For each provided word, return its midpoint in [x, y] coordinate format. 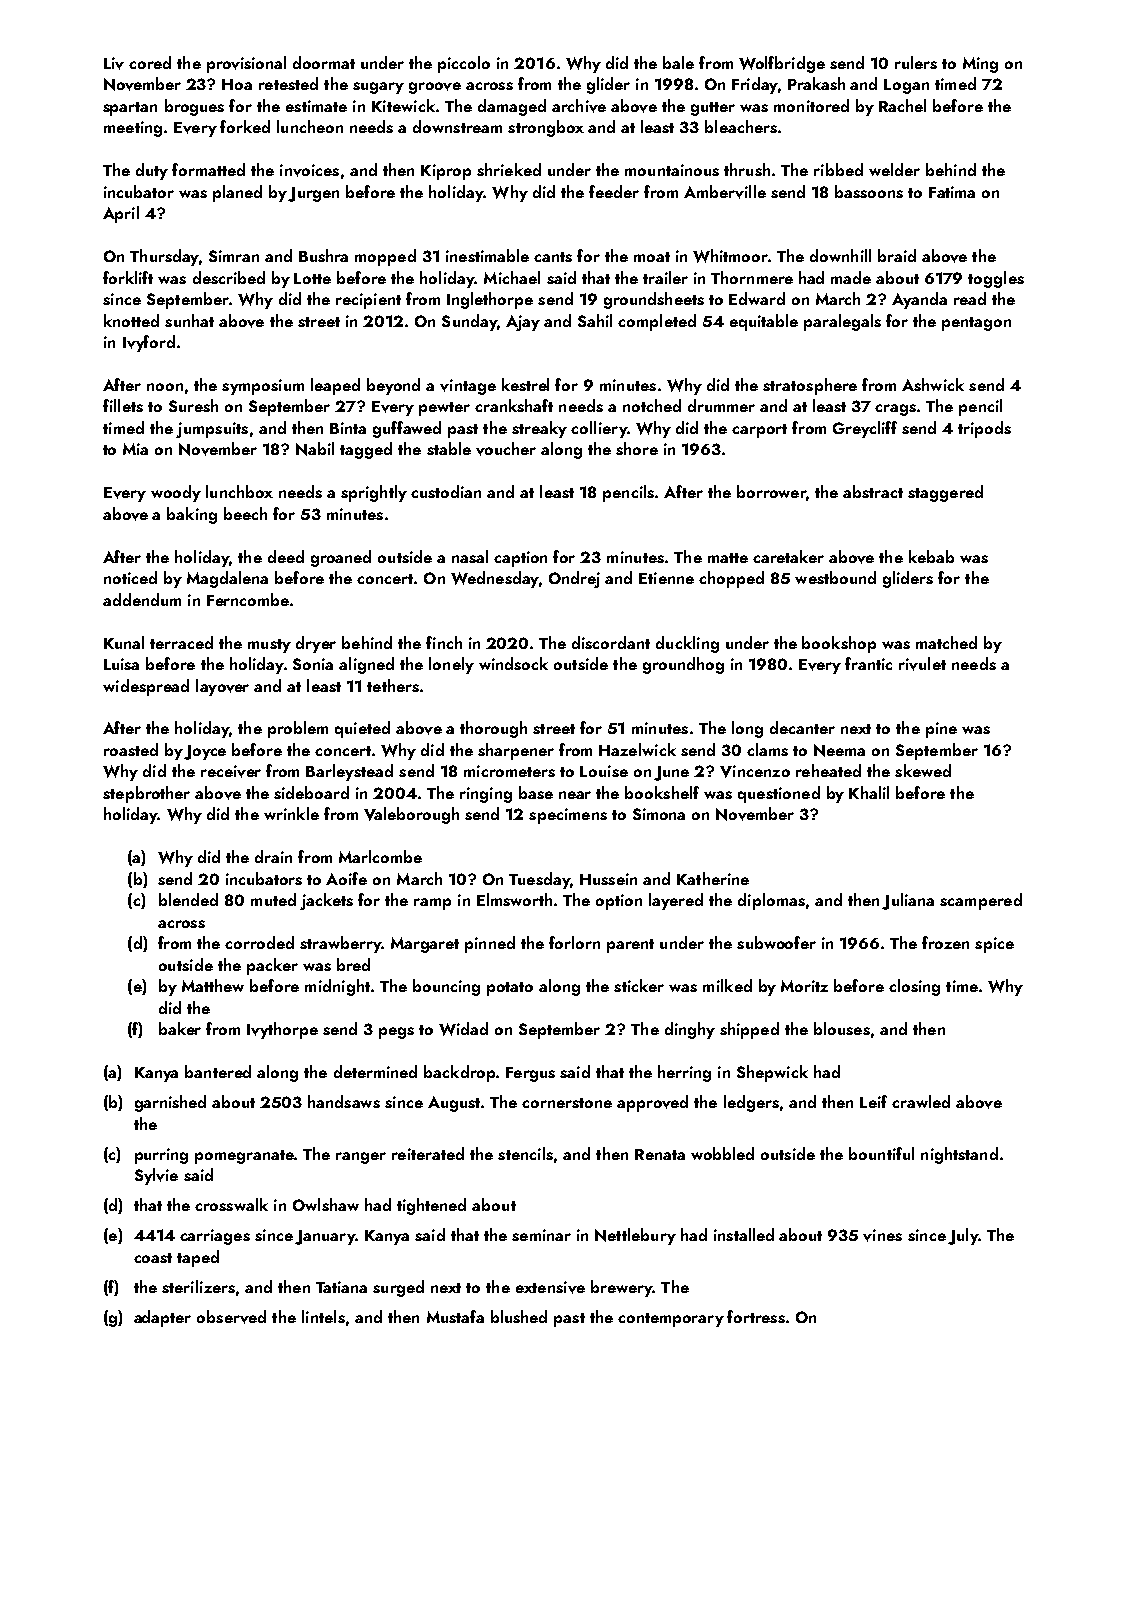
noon [165, 387]
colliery [599, 429]
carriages [215, 1237]
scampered [981, 901]
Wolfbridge [782, 64]
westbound [835, 577]
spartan [130, 109]
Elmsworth [514, 899]
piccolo [464, 64]
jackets [326, 901]
